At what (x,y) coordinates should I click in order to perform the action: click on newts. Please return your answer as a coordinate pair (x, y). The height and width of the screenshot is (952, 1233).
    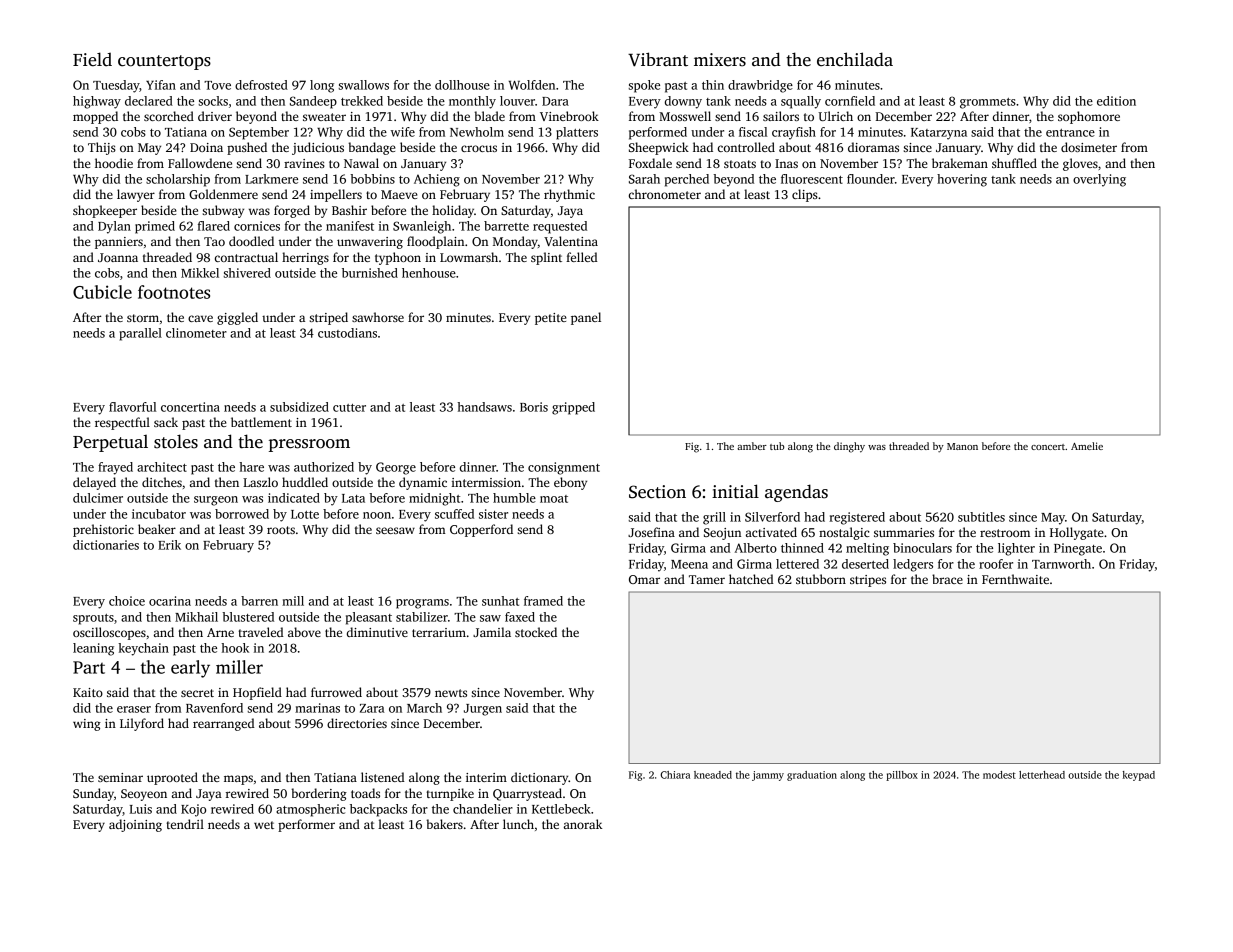
    Looking at the image, I should click on (451, 693).
